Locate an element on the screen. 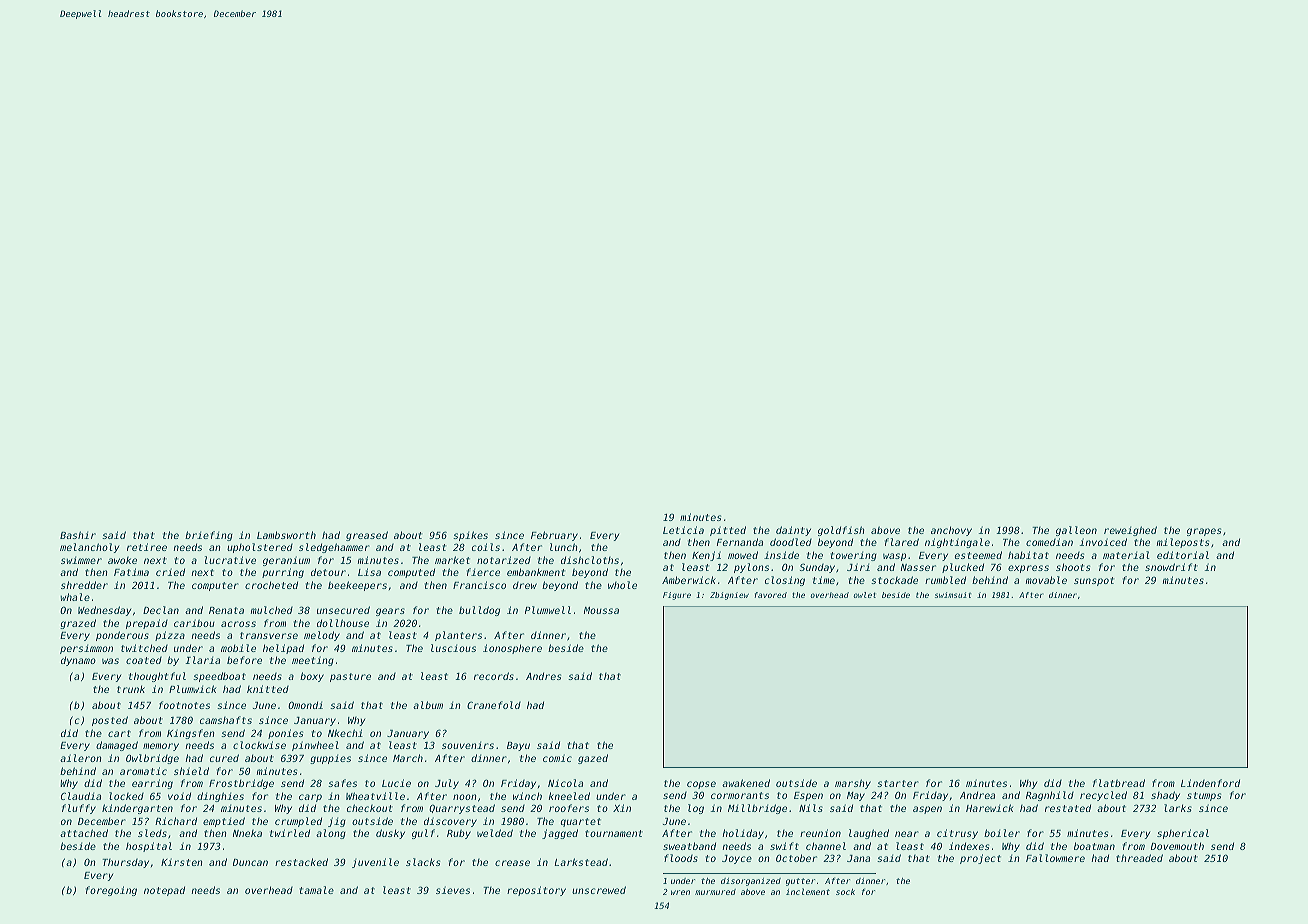  spikes is located at coordinates (470, 536).
